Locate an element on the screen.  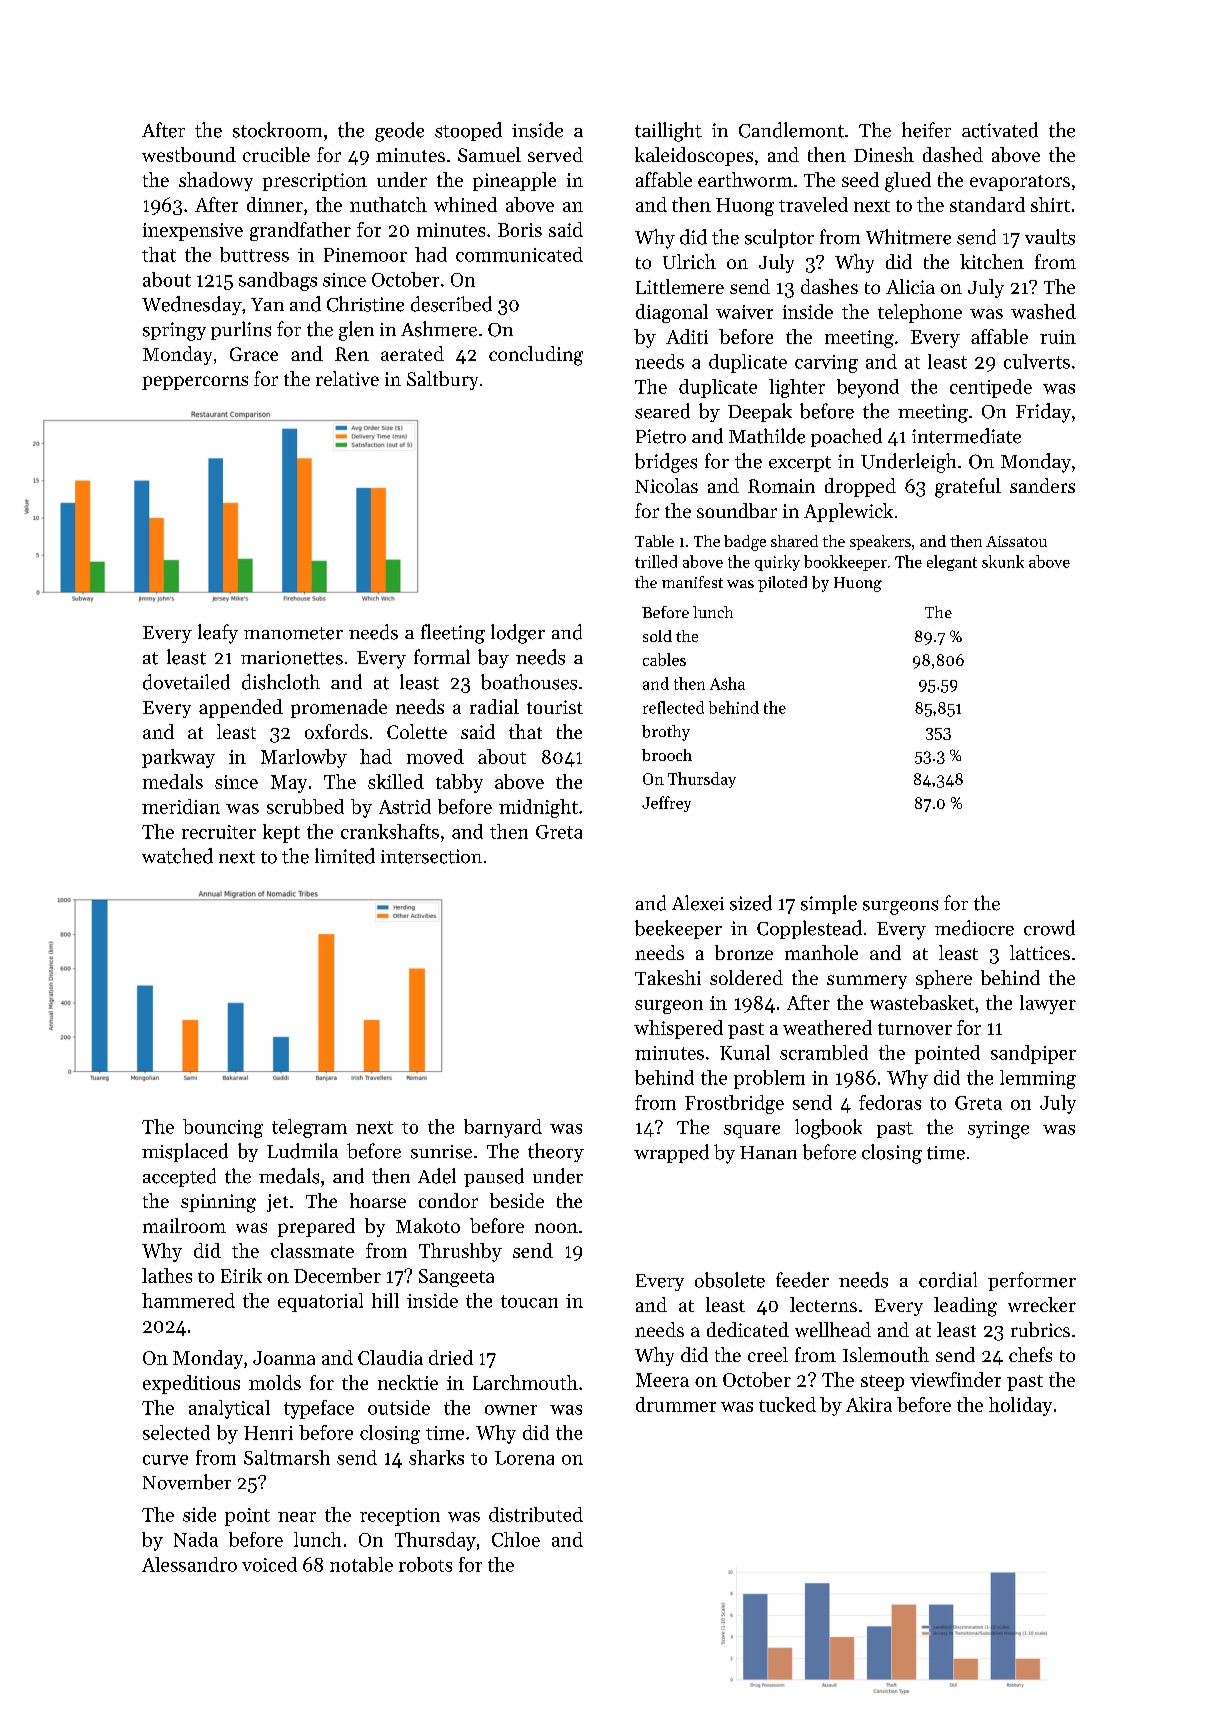
near is located at coordinates (297, 1517).
